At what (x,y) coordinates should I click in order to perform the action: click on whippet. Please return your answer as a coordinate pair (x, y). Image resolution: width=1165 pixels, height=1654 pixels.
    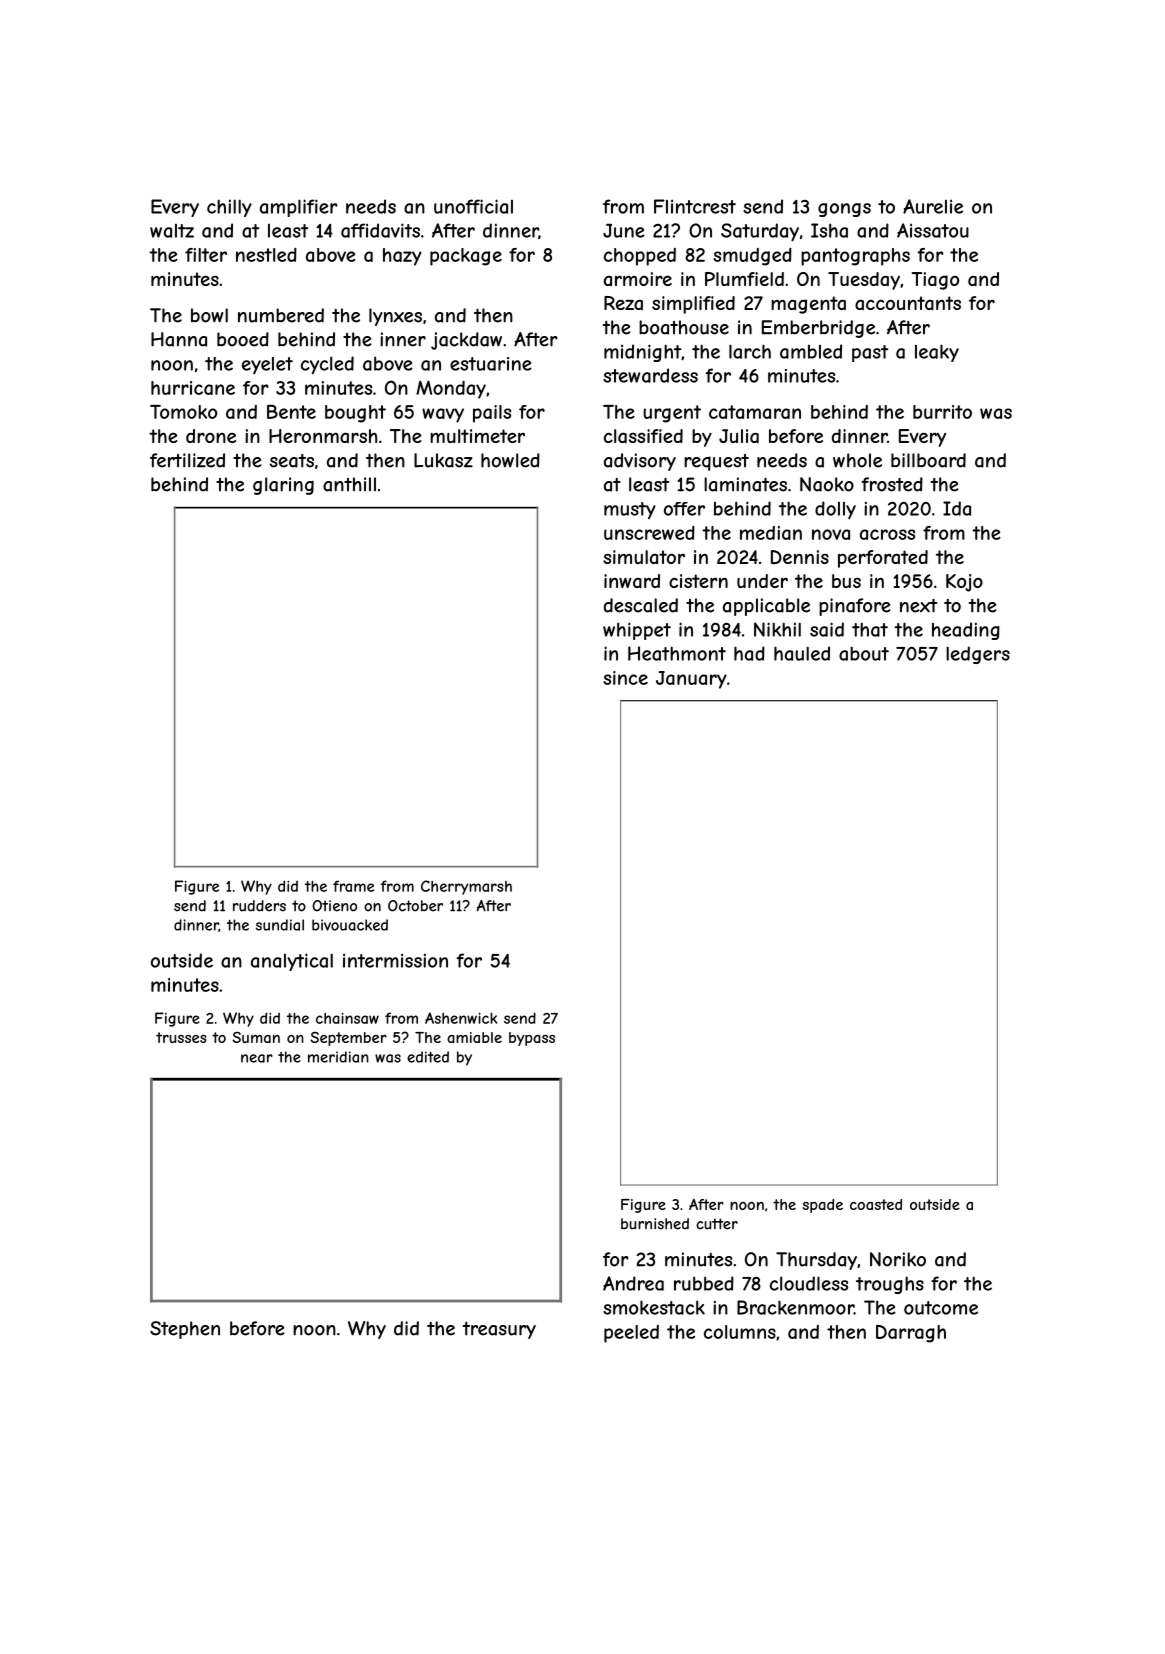
    Looking at the image, I should click on (637, 631).
